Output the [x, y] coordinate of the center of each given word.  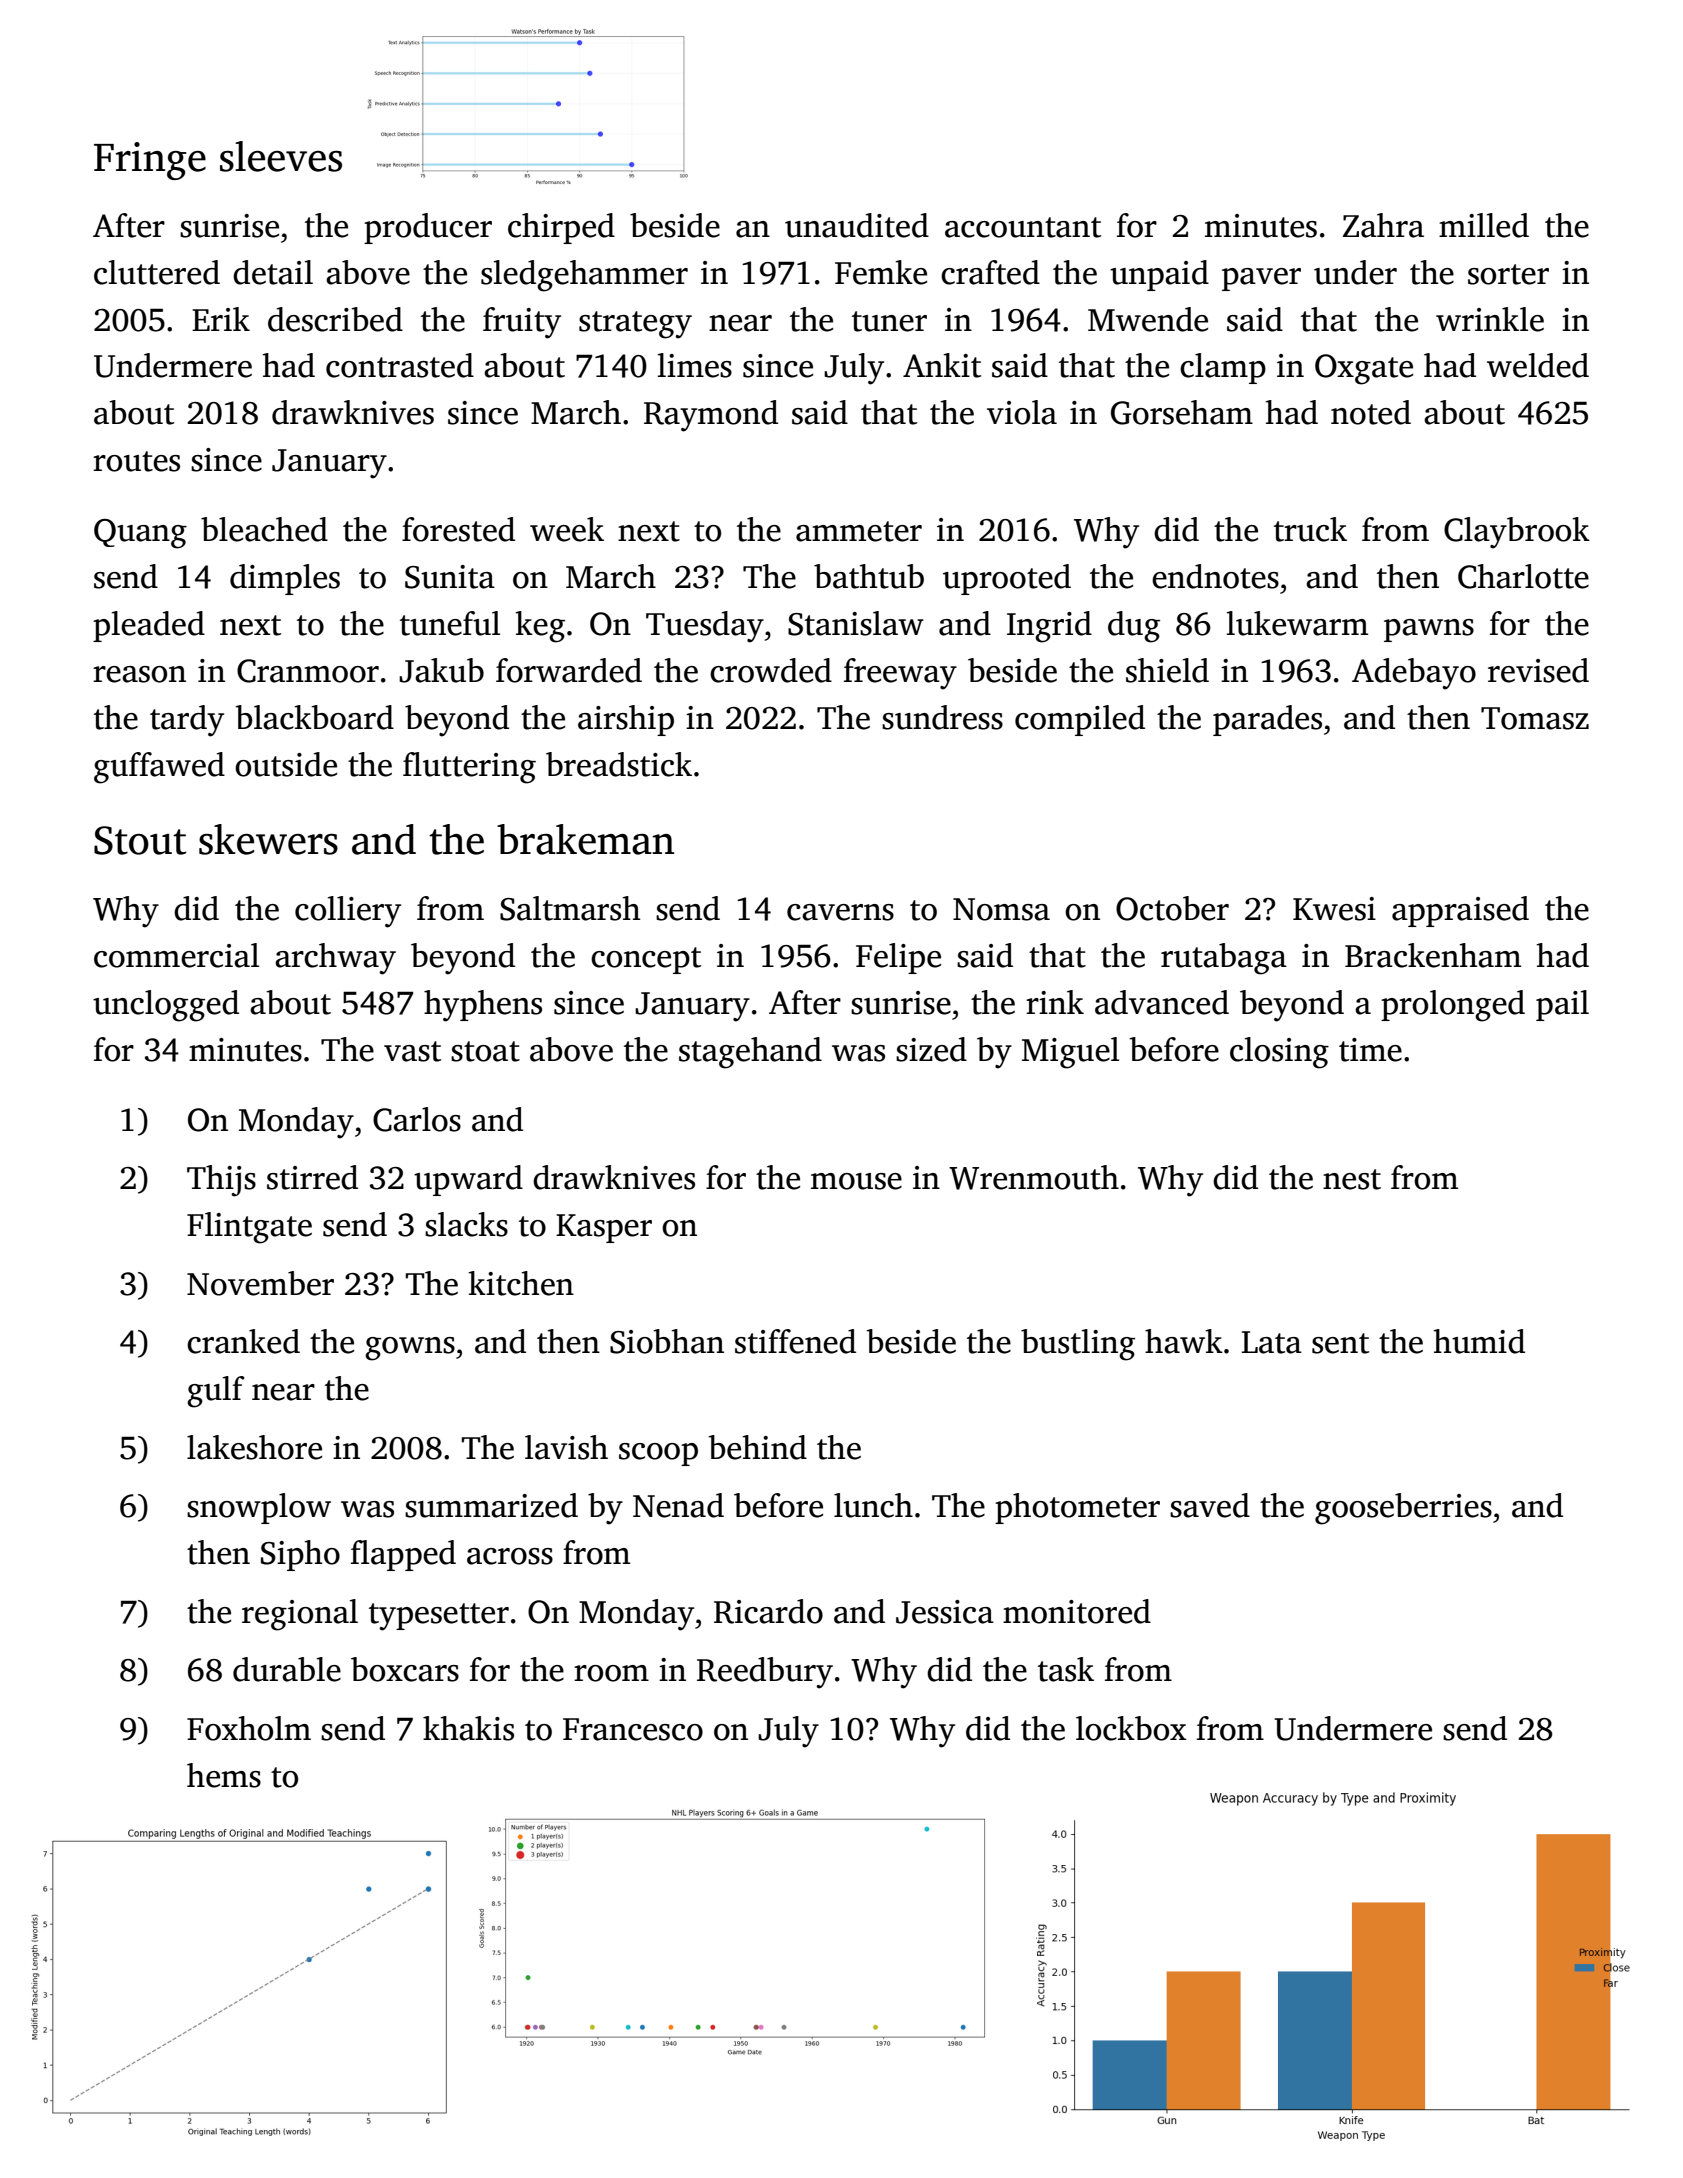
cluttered [157, 272]
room [611, 1673]
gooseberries [1403, 1509]
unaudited [857, 225]
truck [1310, 529]
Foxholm [249, 1728]
